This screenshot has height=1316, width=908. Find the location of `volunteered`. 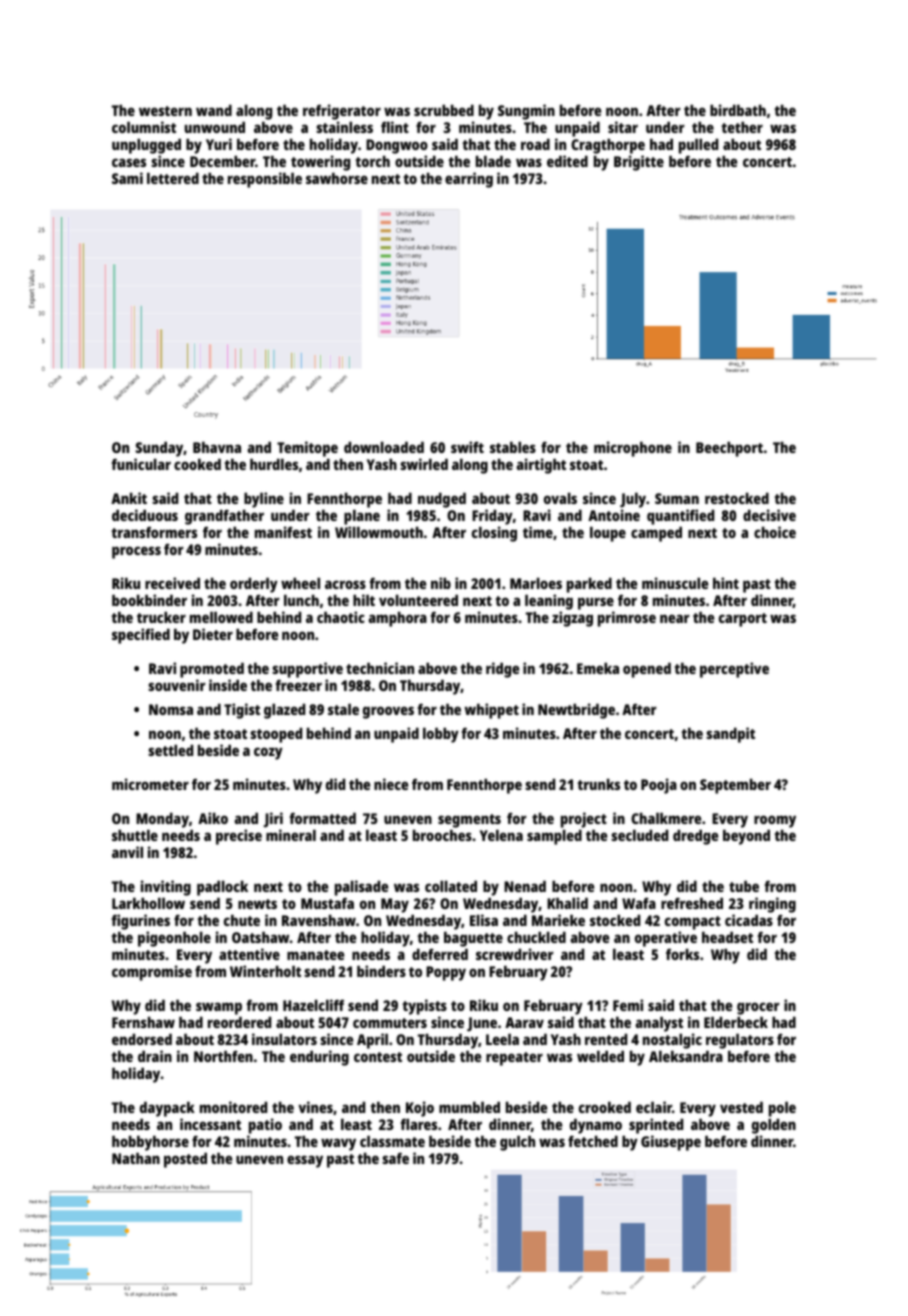

volunteered is located at coordinates (418, 600).
